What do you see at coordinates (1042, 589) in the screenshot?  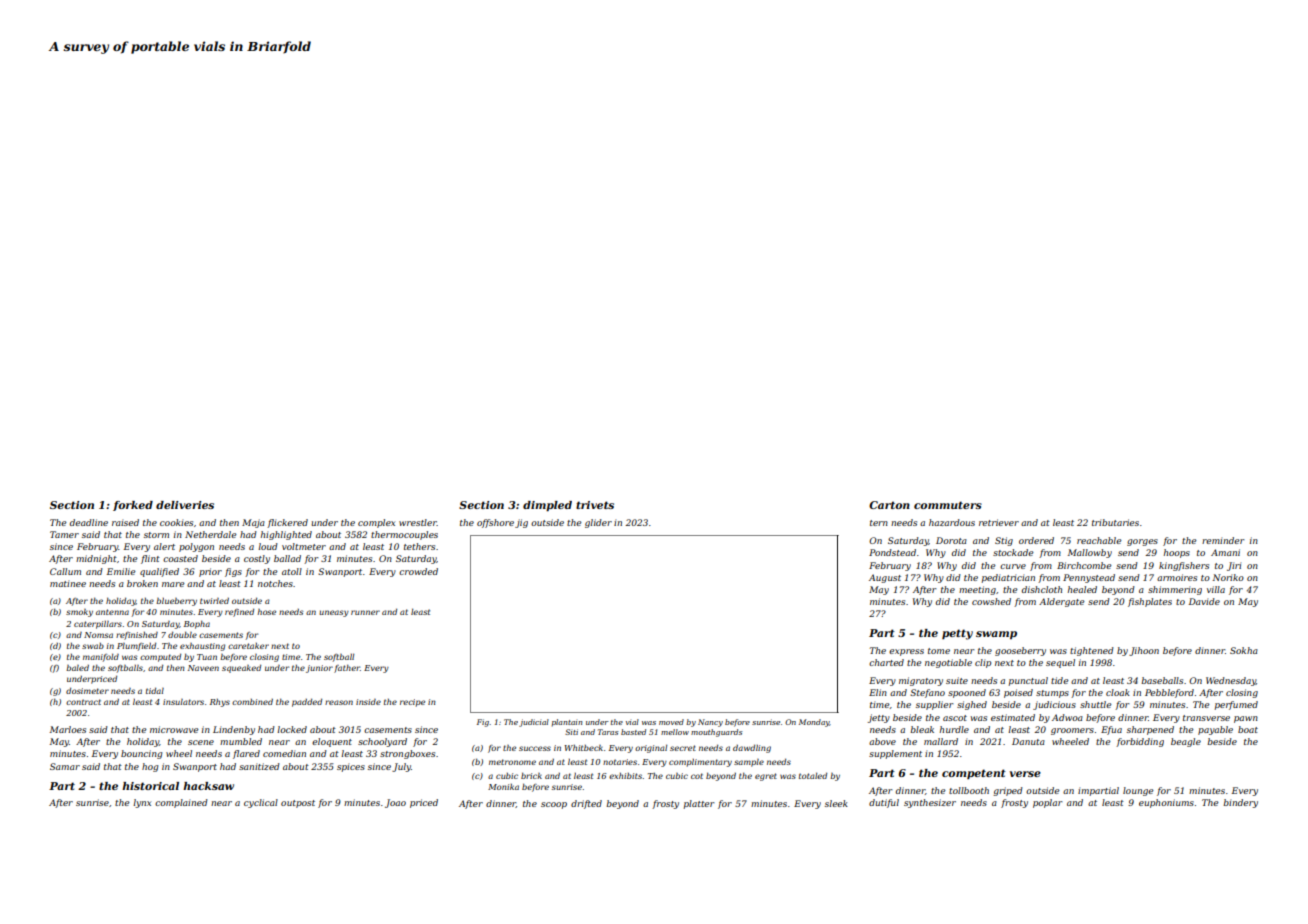 I see `dishcloth` at bounding box center [1042, 589].
